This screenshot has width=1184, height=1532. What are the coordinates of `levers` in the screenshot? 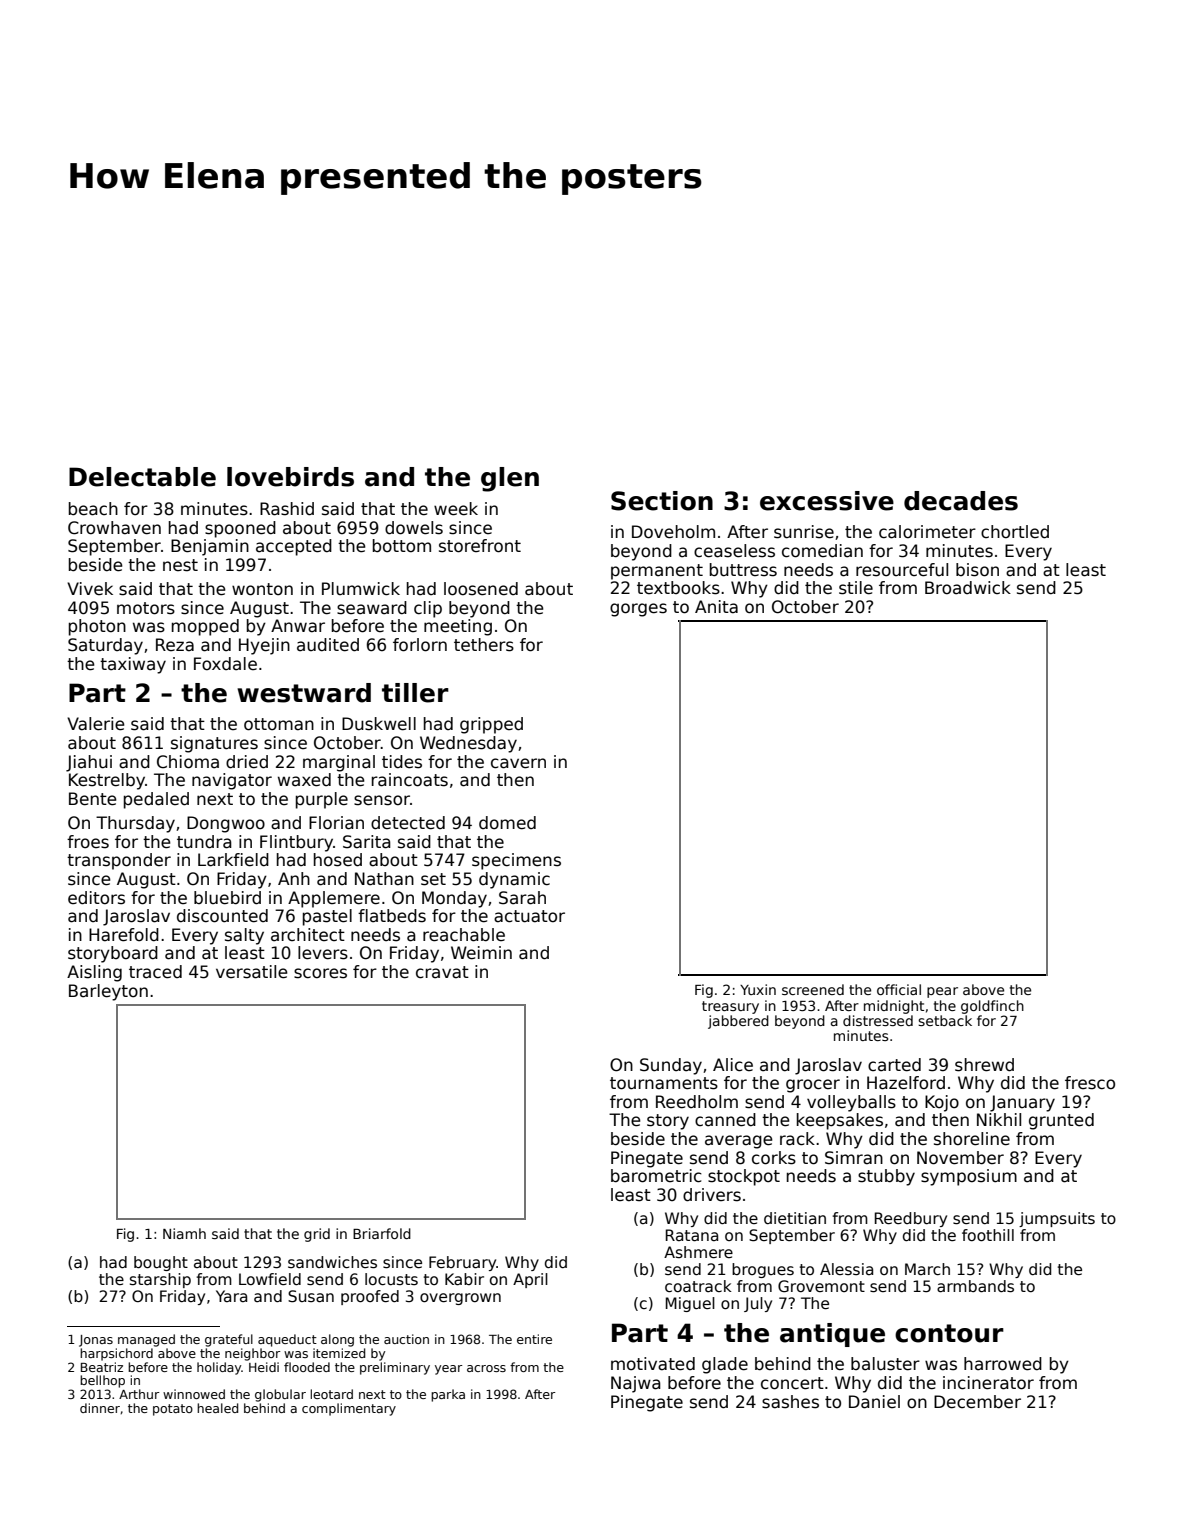 It's located at (323, 953).
